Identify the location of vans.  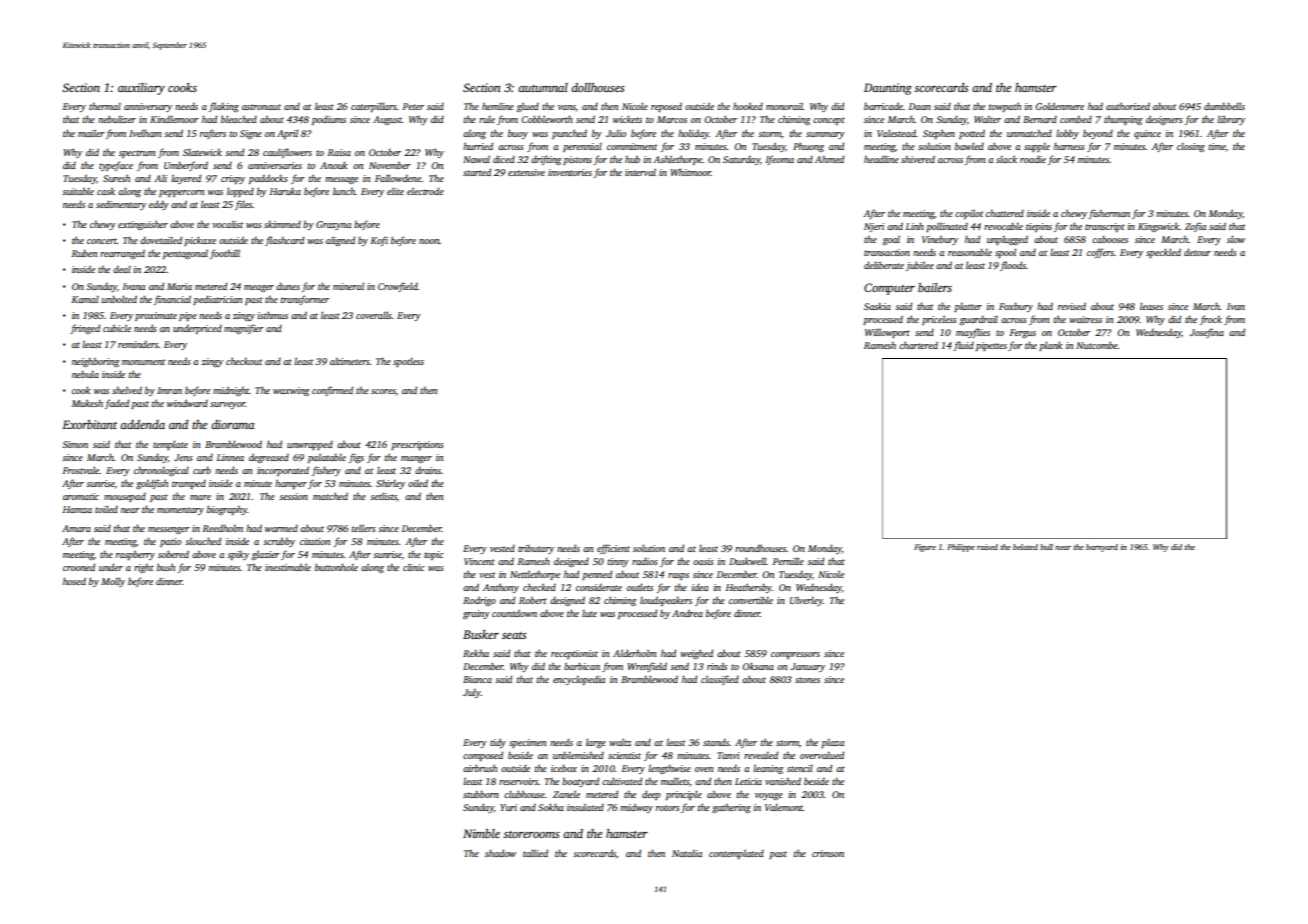
(567, 107).
